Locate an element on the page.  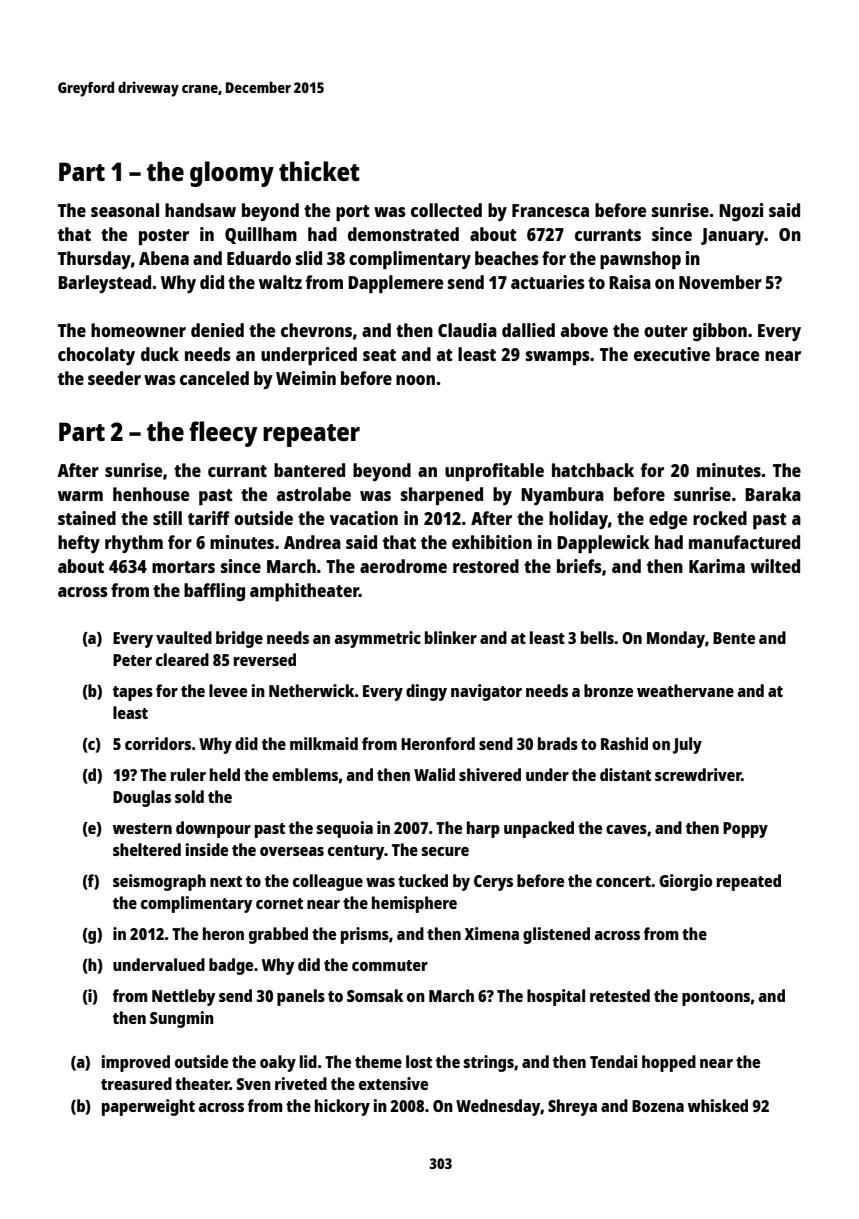
strings is located at coordinates (488, 1063).
